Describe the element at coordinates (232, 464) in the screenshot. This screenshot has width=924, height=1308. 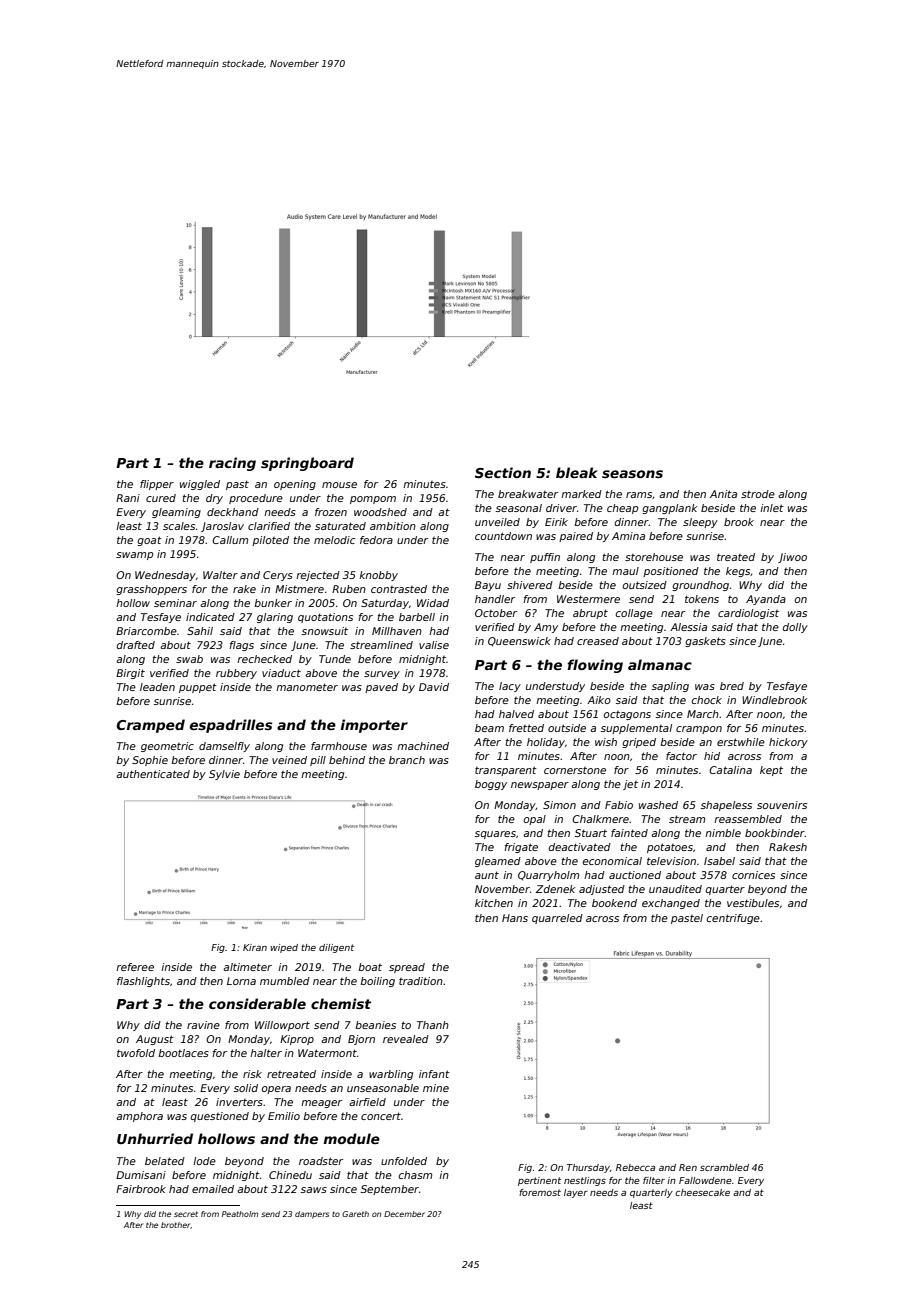
I see `racing` at that location.
